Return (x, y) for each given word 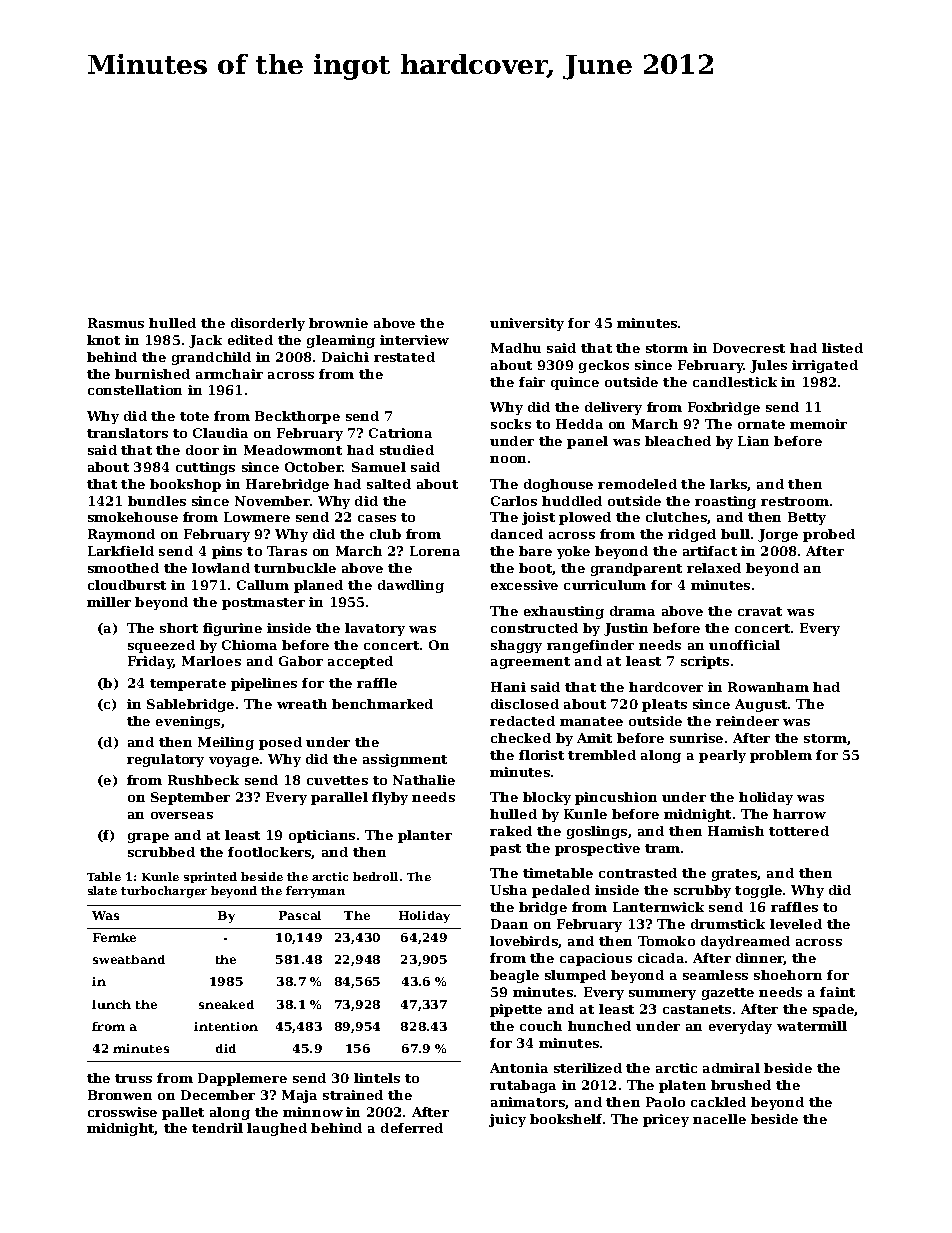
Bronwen (120, 1095)
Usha (508, 890)
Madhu (516, 348)
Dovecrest (749, 348)
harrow (799, 814)
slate (102, 890)
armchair (229, 374)
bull (735, 534)
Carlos (514, 501)
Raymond (121, 535)
